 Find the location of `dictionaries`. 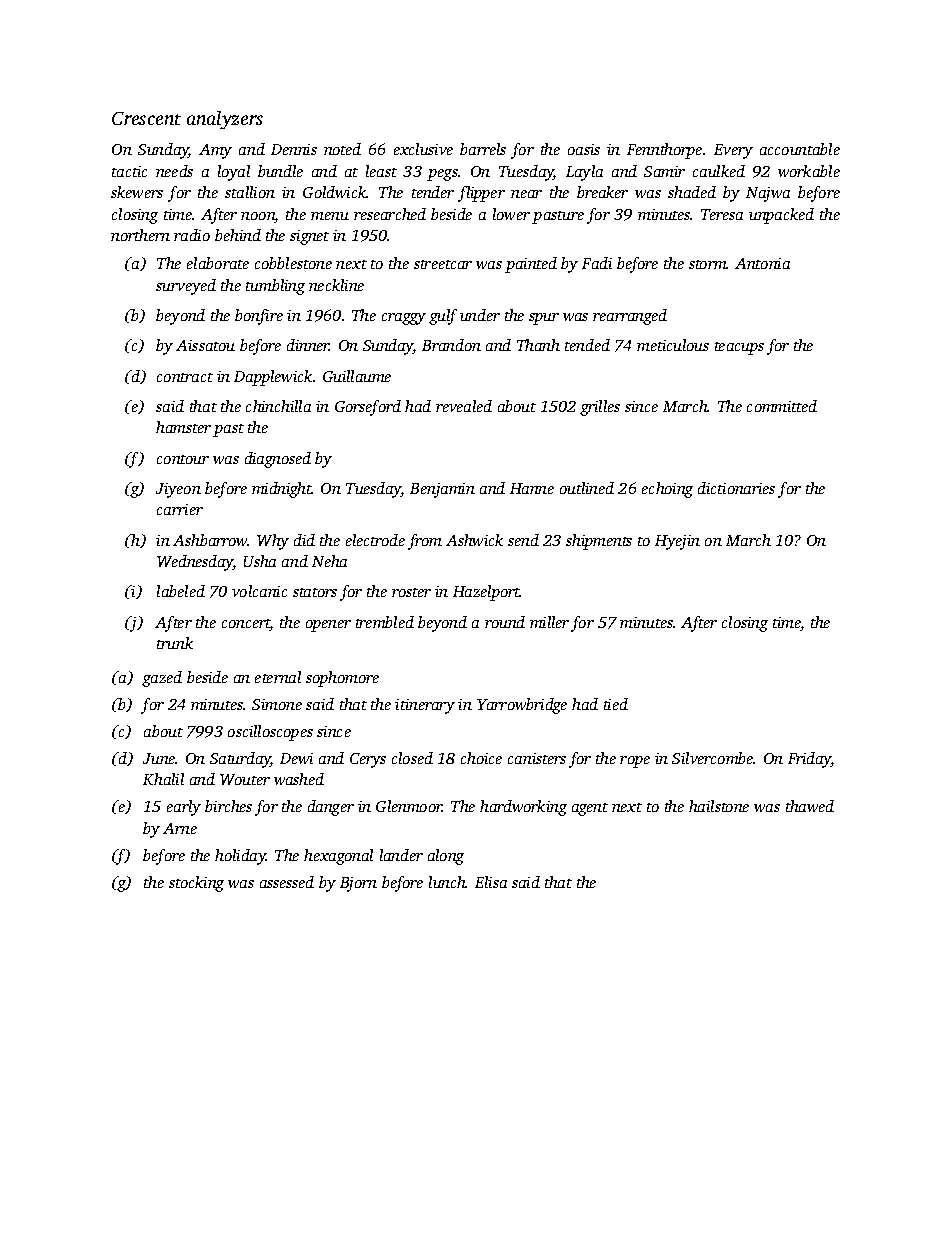

dictionaries is located at coordinates (736, 488).
